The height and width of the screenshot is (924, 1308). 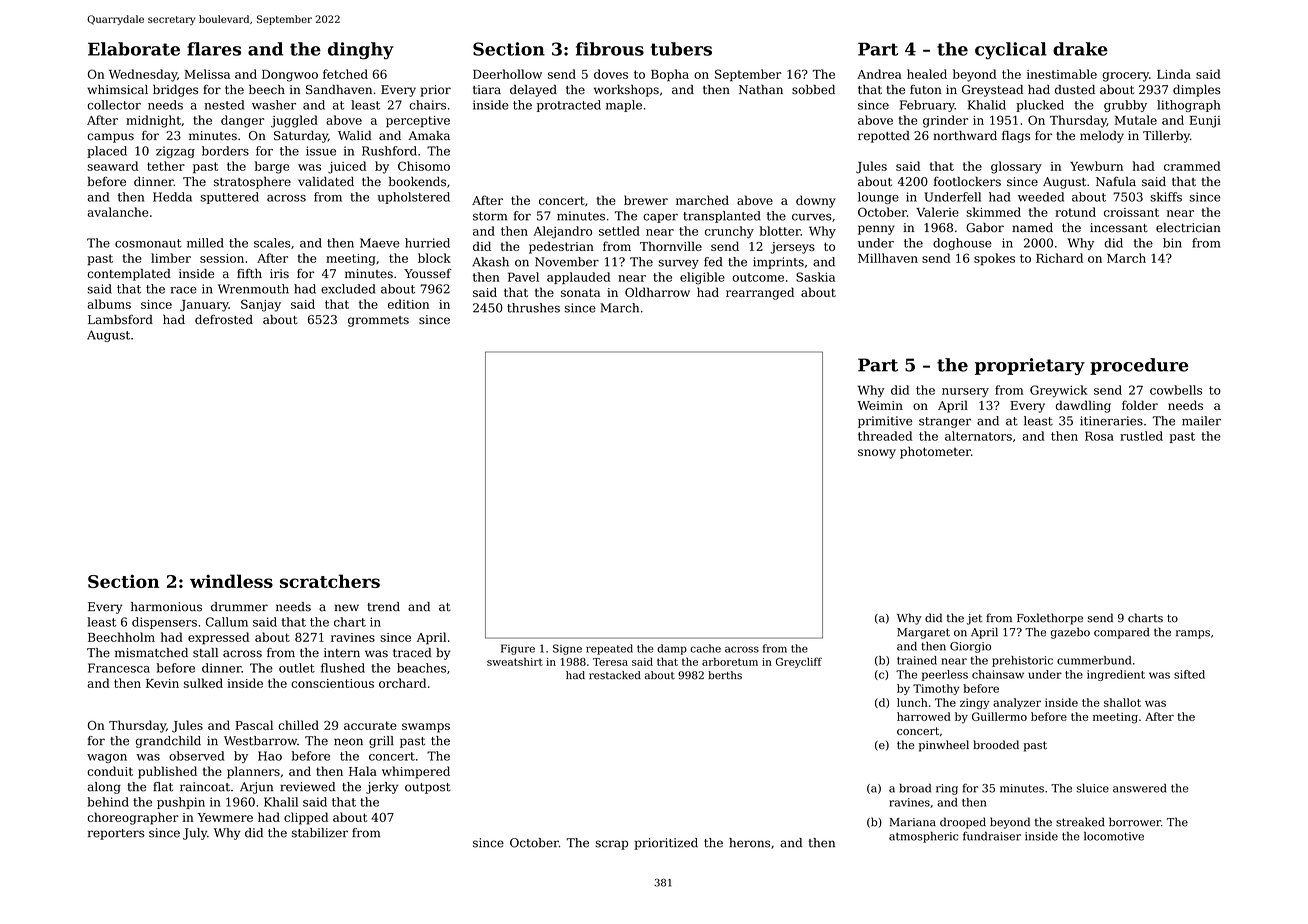 What do you see at coordinates (378, 321) in the screenshot?
I see `grommets` at bounding box center [378, 321].
